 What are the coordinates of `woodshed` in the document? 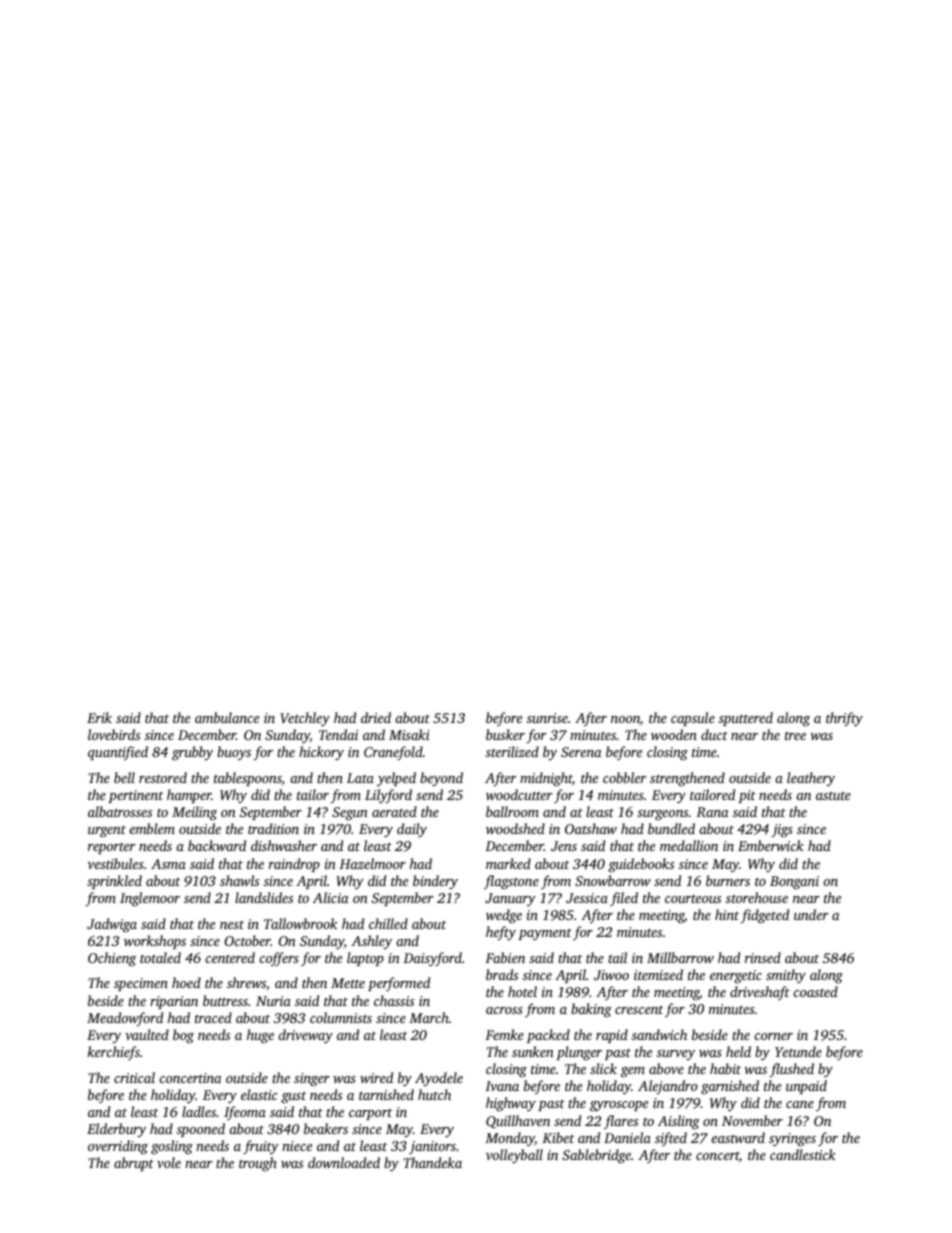 It's located at (515, 828).
